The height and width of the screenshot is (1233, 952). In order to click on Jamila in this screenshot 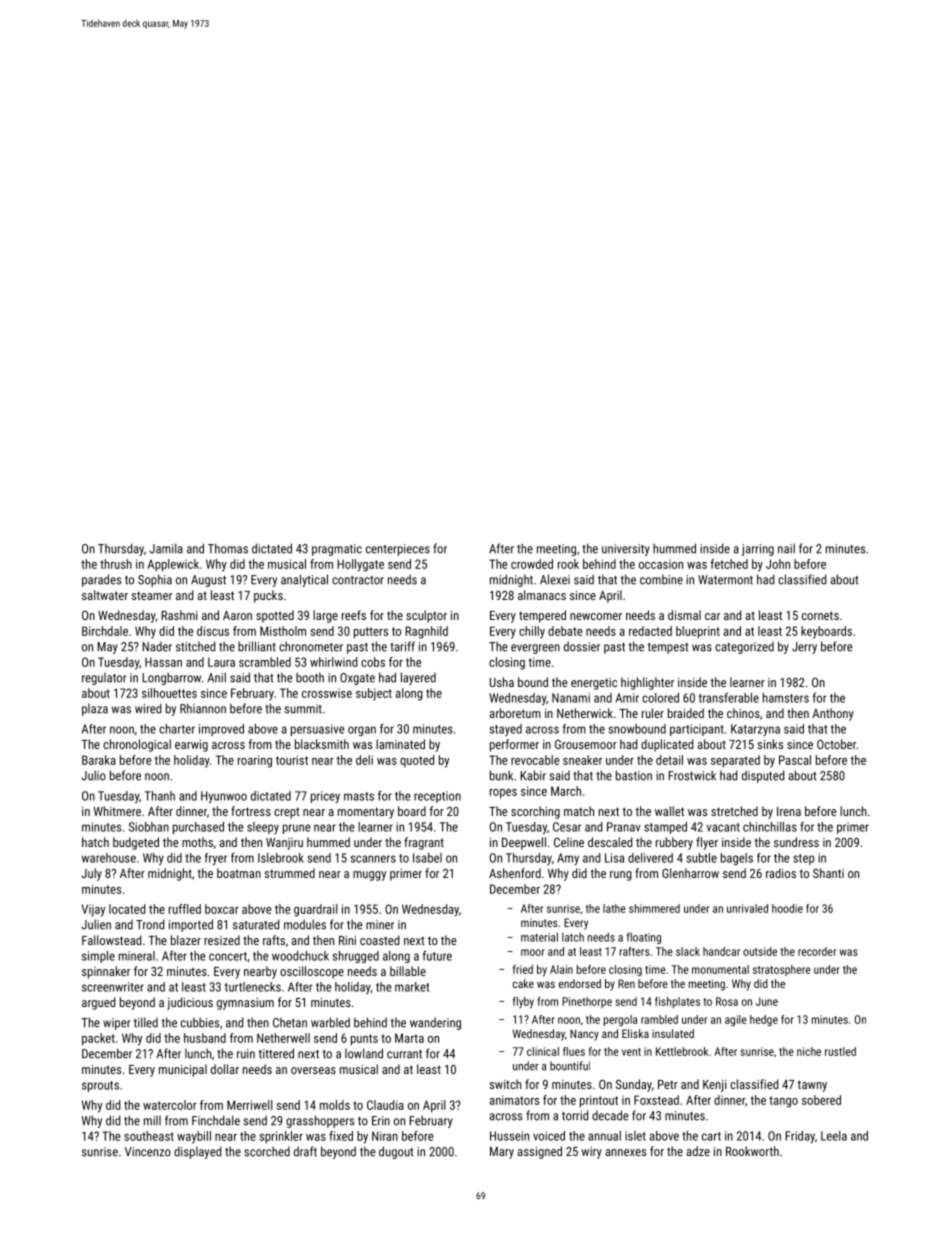, I will do `click(166, 548)`.
